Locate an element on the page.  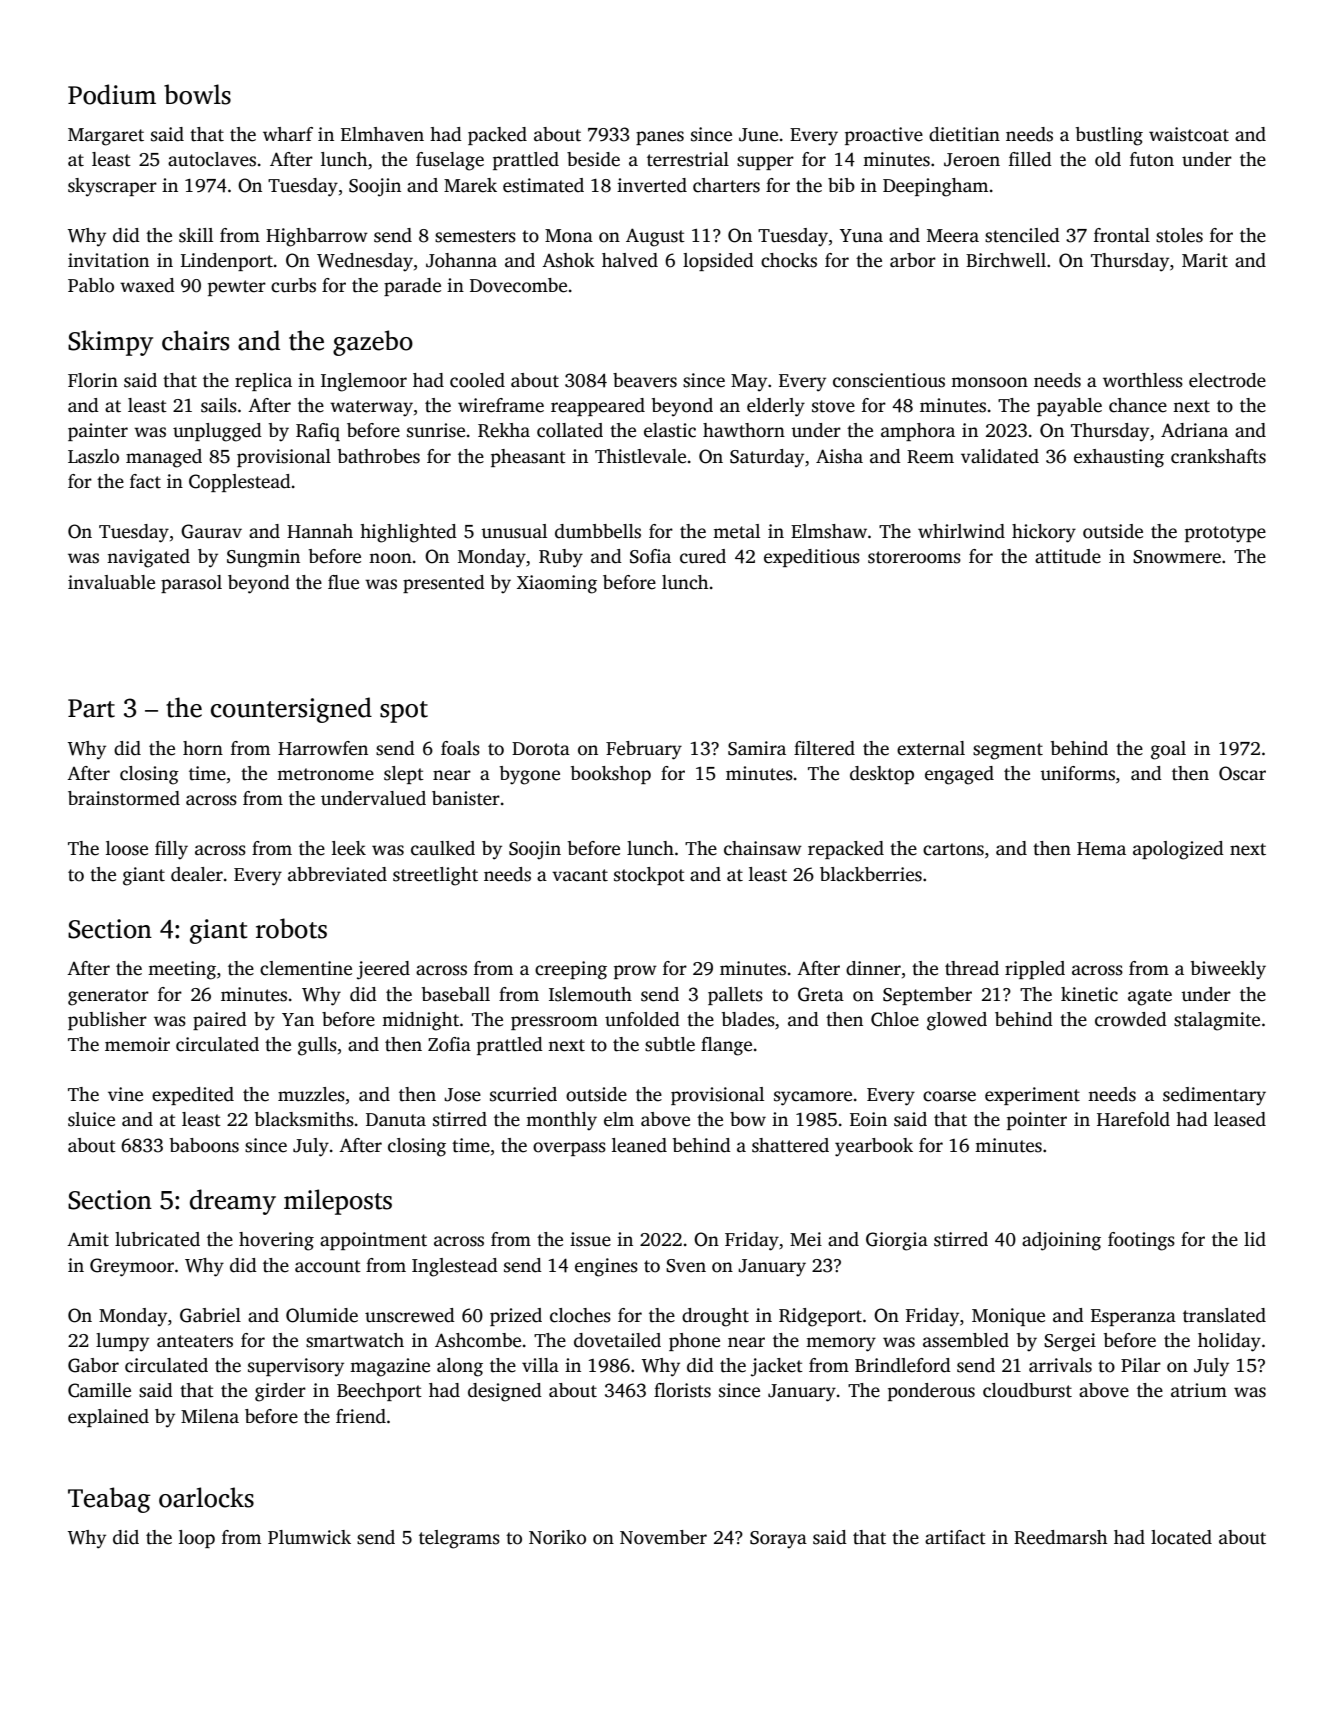
sluice is located at coordinates (91, 1119).
